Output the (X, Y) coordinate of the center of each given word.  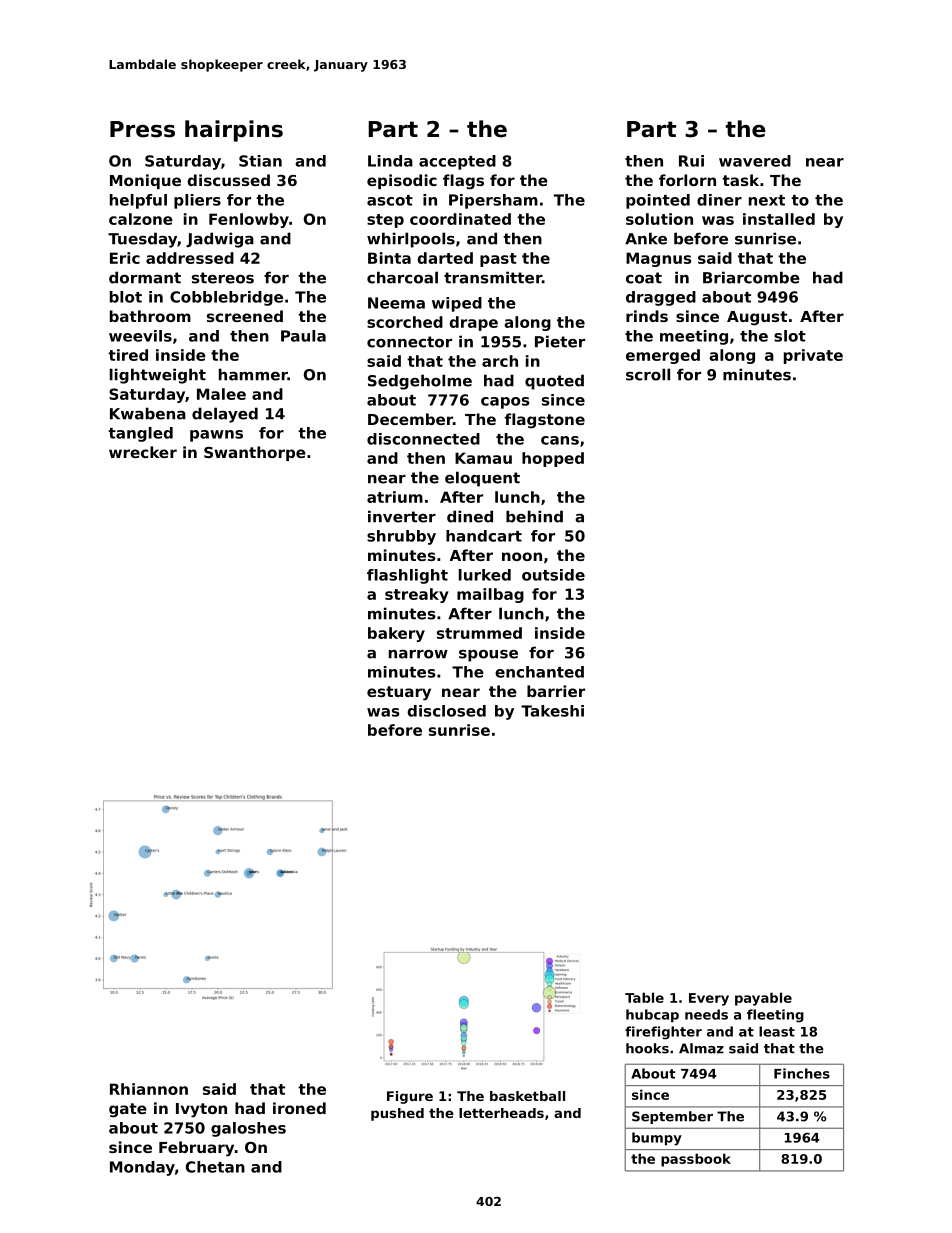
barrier (556, 691)
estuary (399, 693)
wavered (755, 161)
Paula (303, 336)
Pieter (560, 341)
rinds (647, 316)
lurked (485, 575)
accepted (457, 162)
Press (142, 129)
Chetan (215, 1167)
